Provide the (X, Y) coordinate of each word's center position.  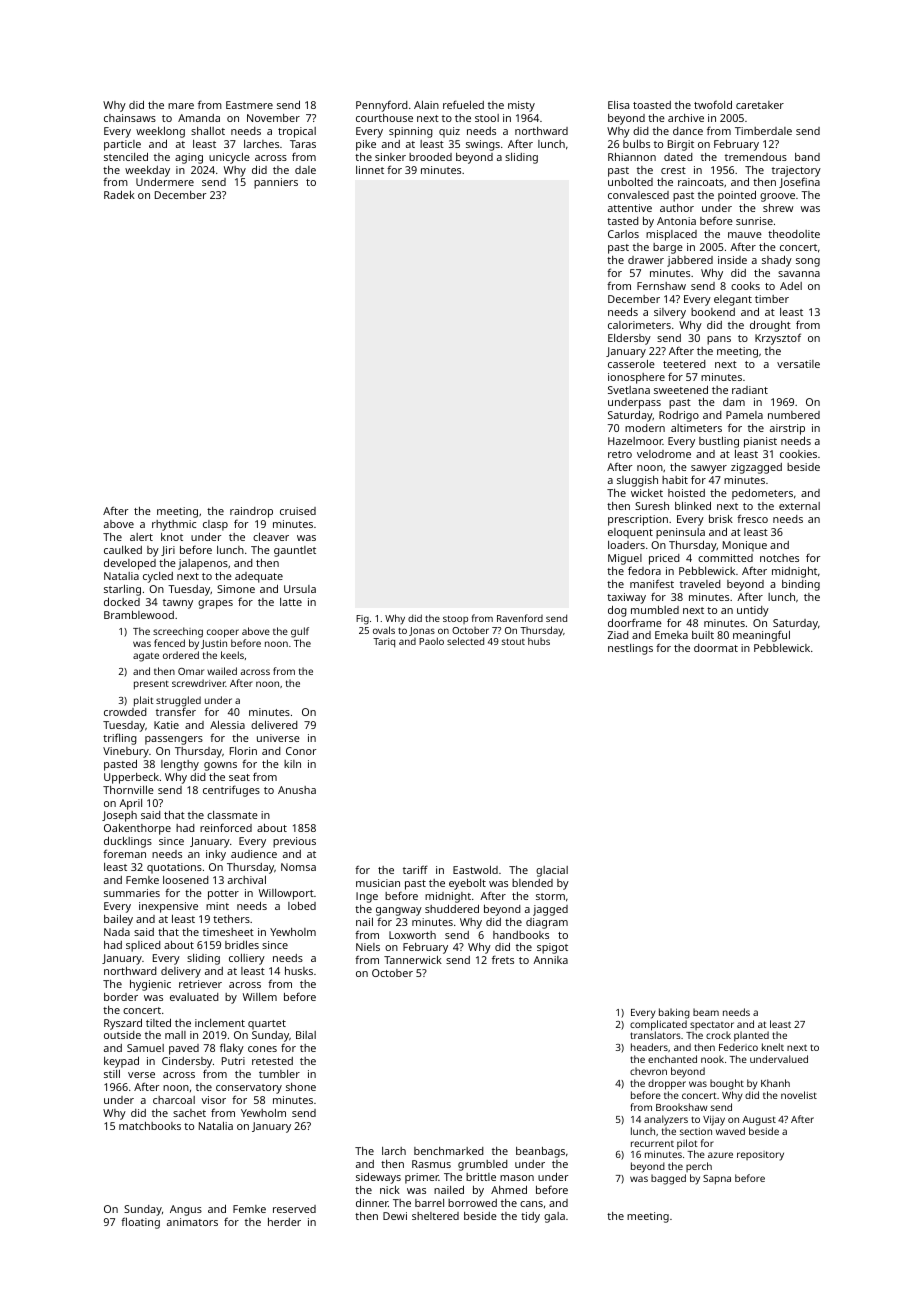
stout (513, 641)
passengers (174, 740)
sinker (390, 157)
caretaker (760, 105)
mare (181, 106)
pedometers (762, 494)
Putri (233, 1061)
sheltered (435, 1216)
